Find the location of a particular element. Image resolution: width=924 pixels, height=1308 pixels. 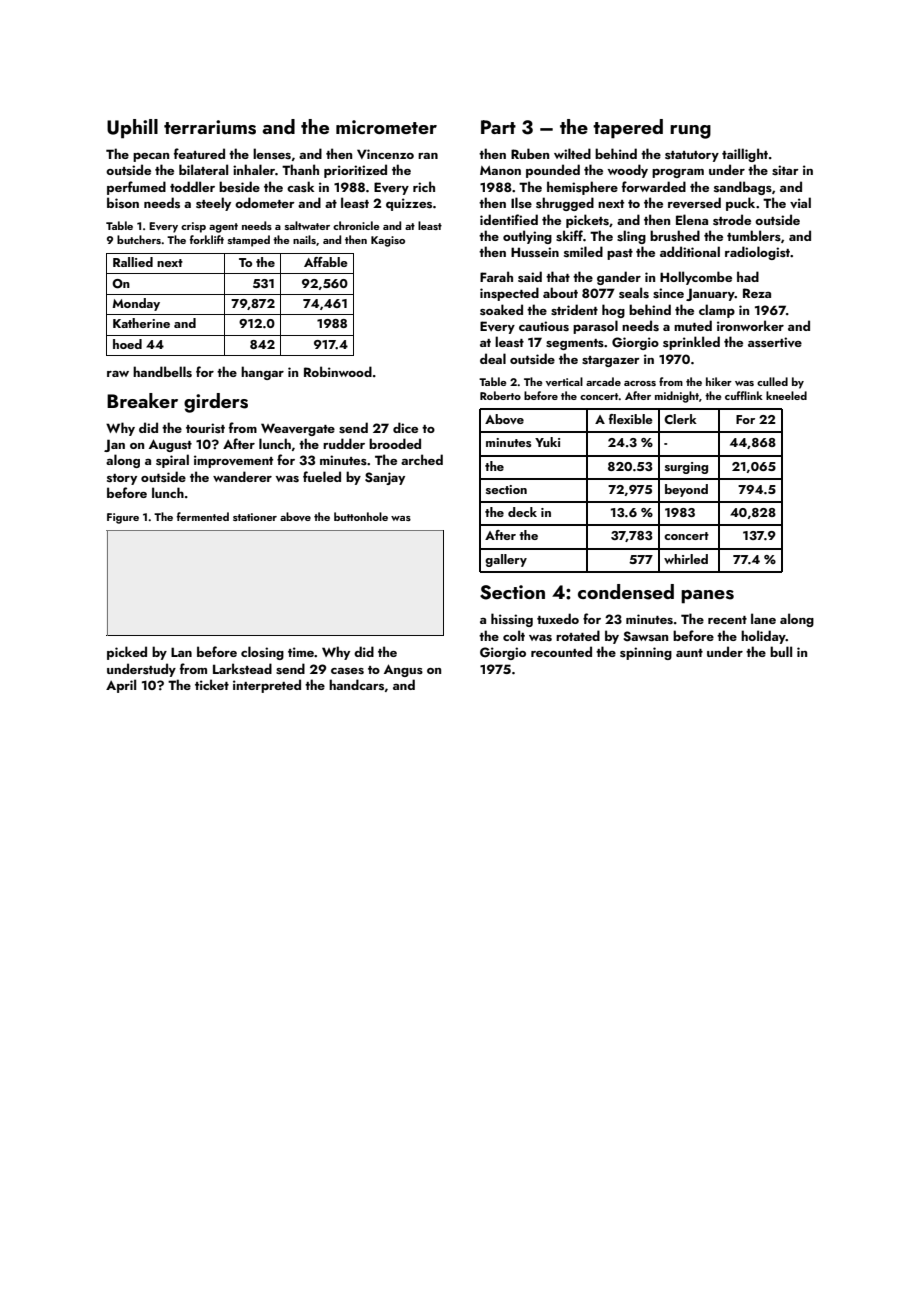

tapered is located at coordinates (628, 129).
